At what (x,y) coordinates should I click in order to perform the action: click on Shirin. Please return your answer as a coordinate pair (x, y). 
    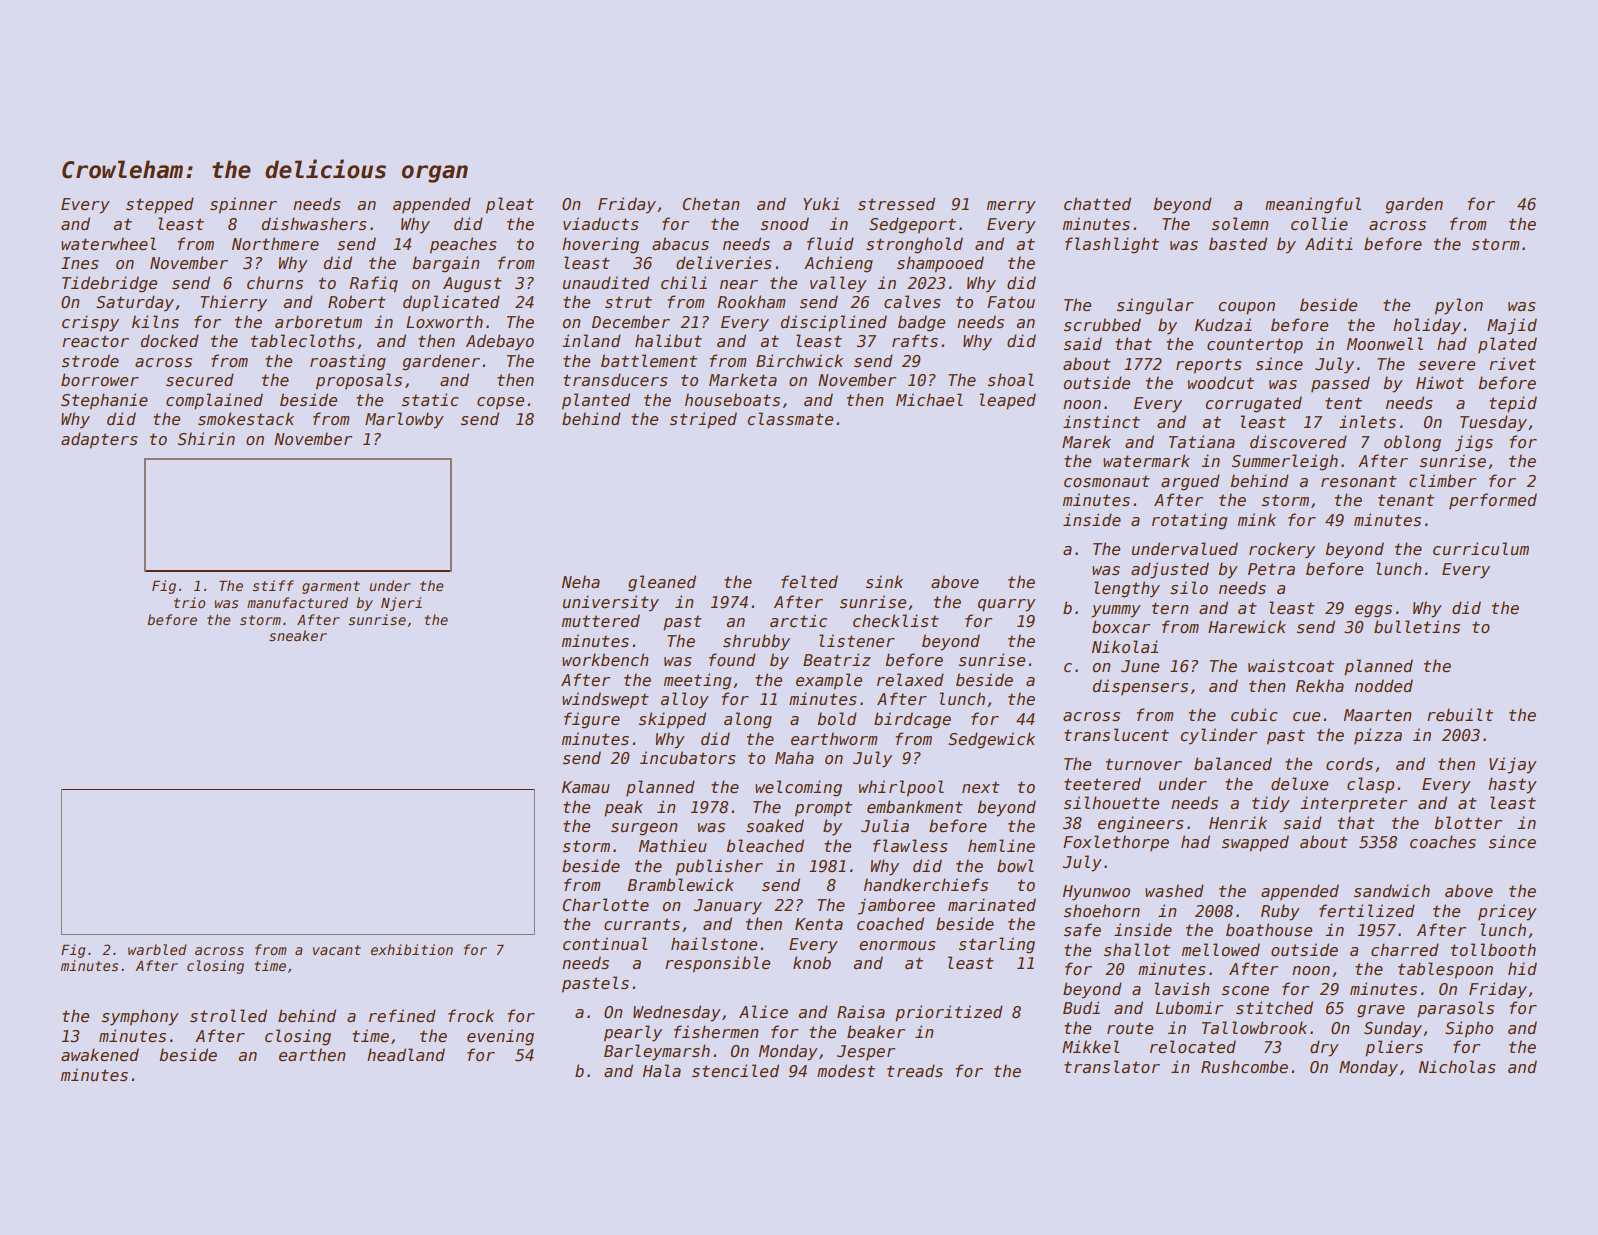
    Looking at the image, I should click on (206, 438).
